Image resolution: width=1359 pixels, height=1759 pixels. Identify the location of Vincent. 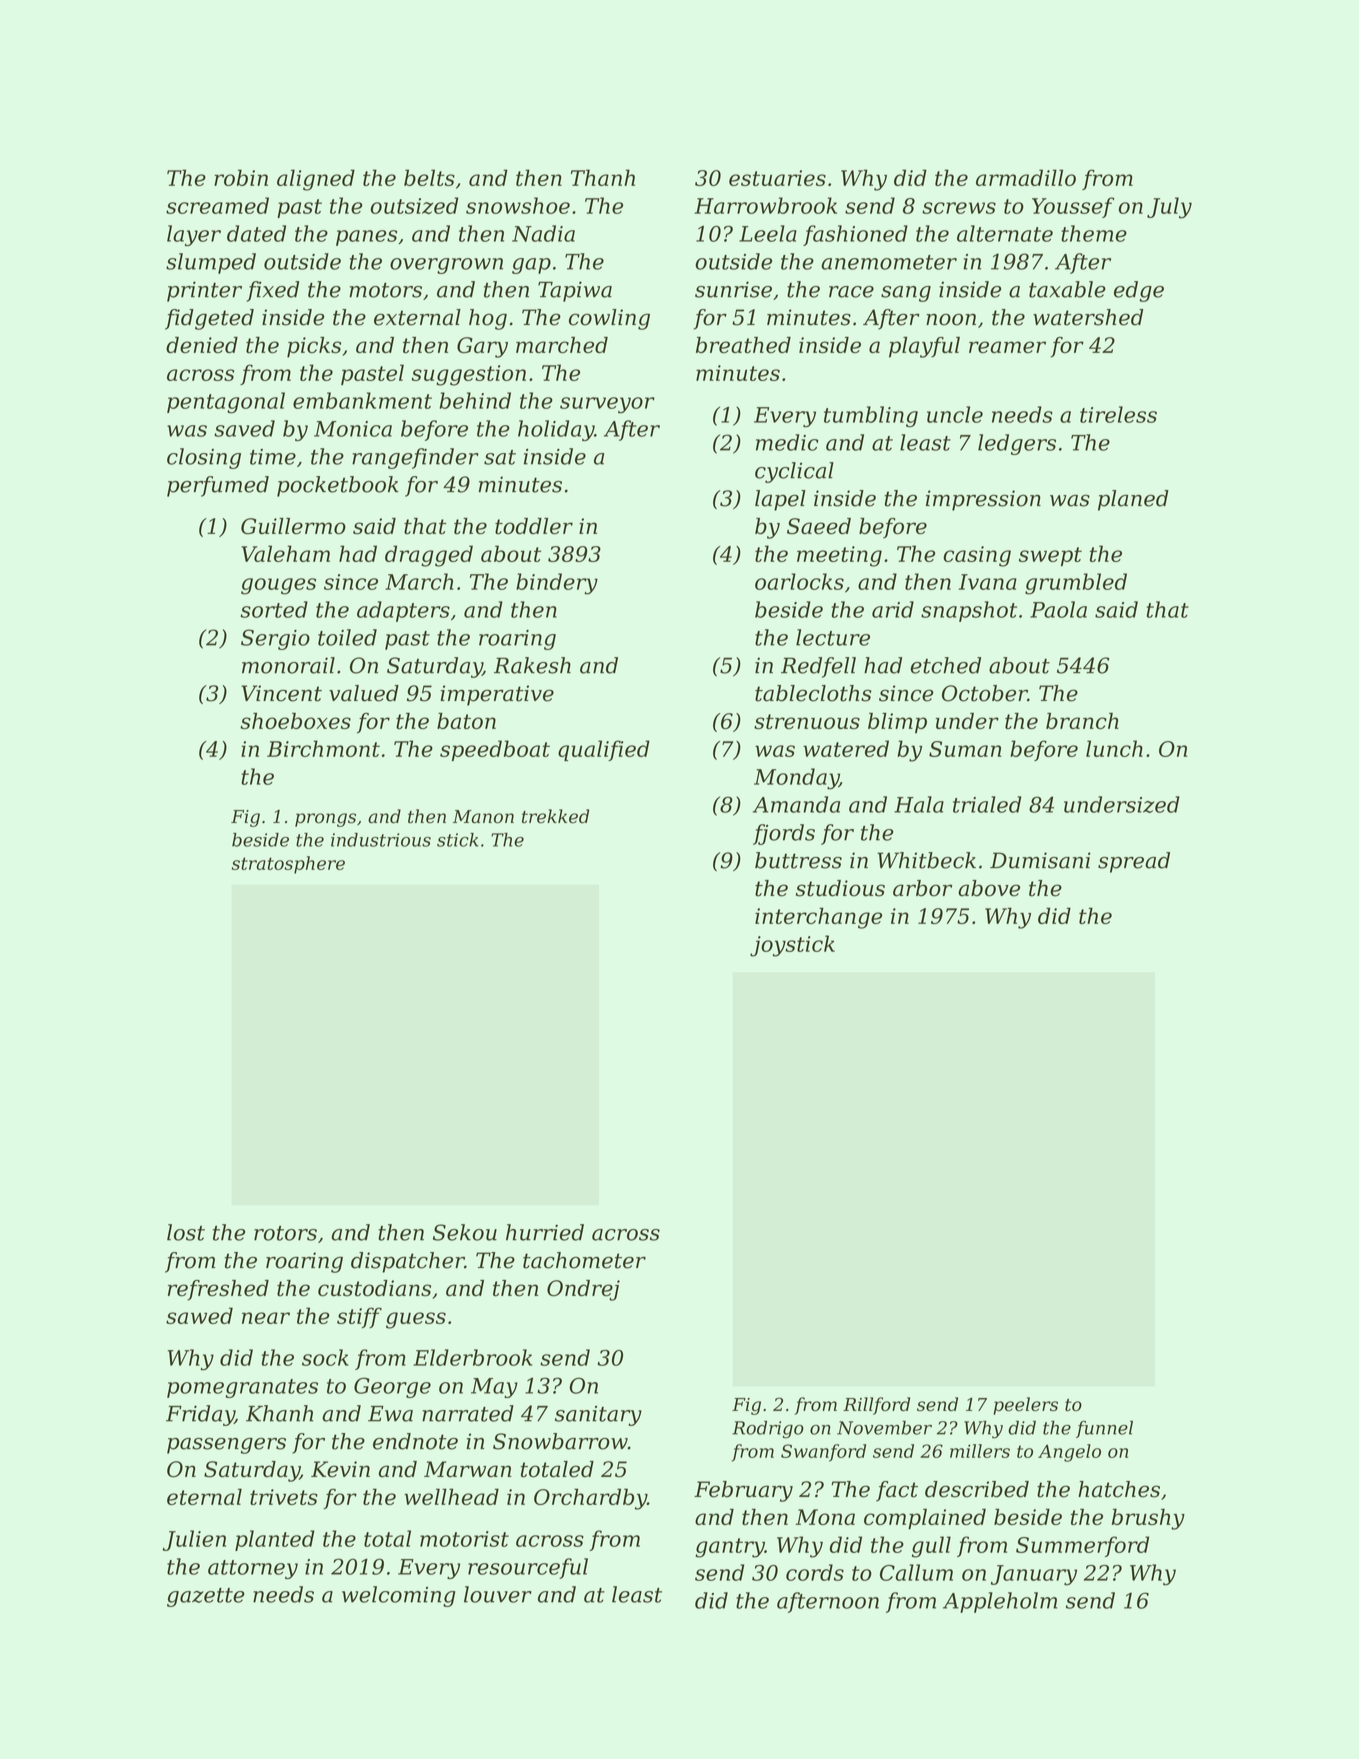
(281, 693).
